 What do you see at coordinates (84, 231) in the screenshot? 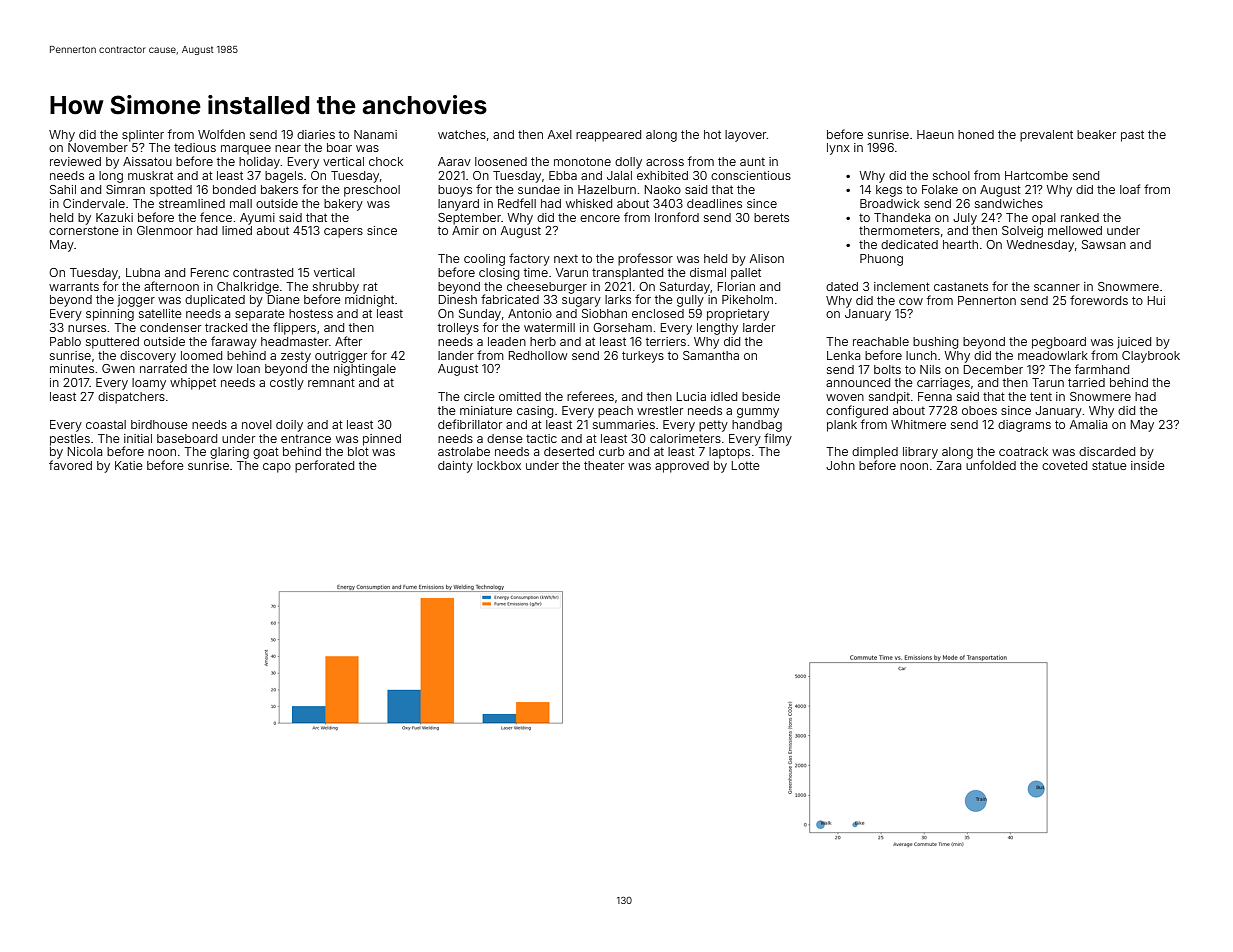
I see `cornerstone` at bounding box center [84, 231].
